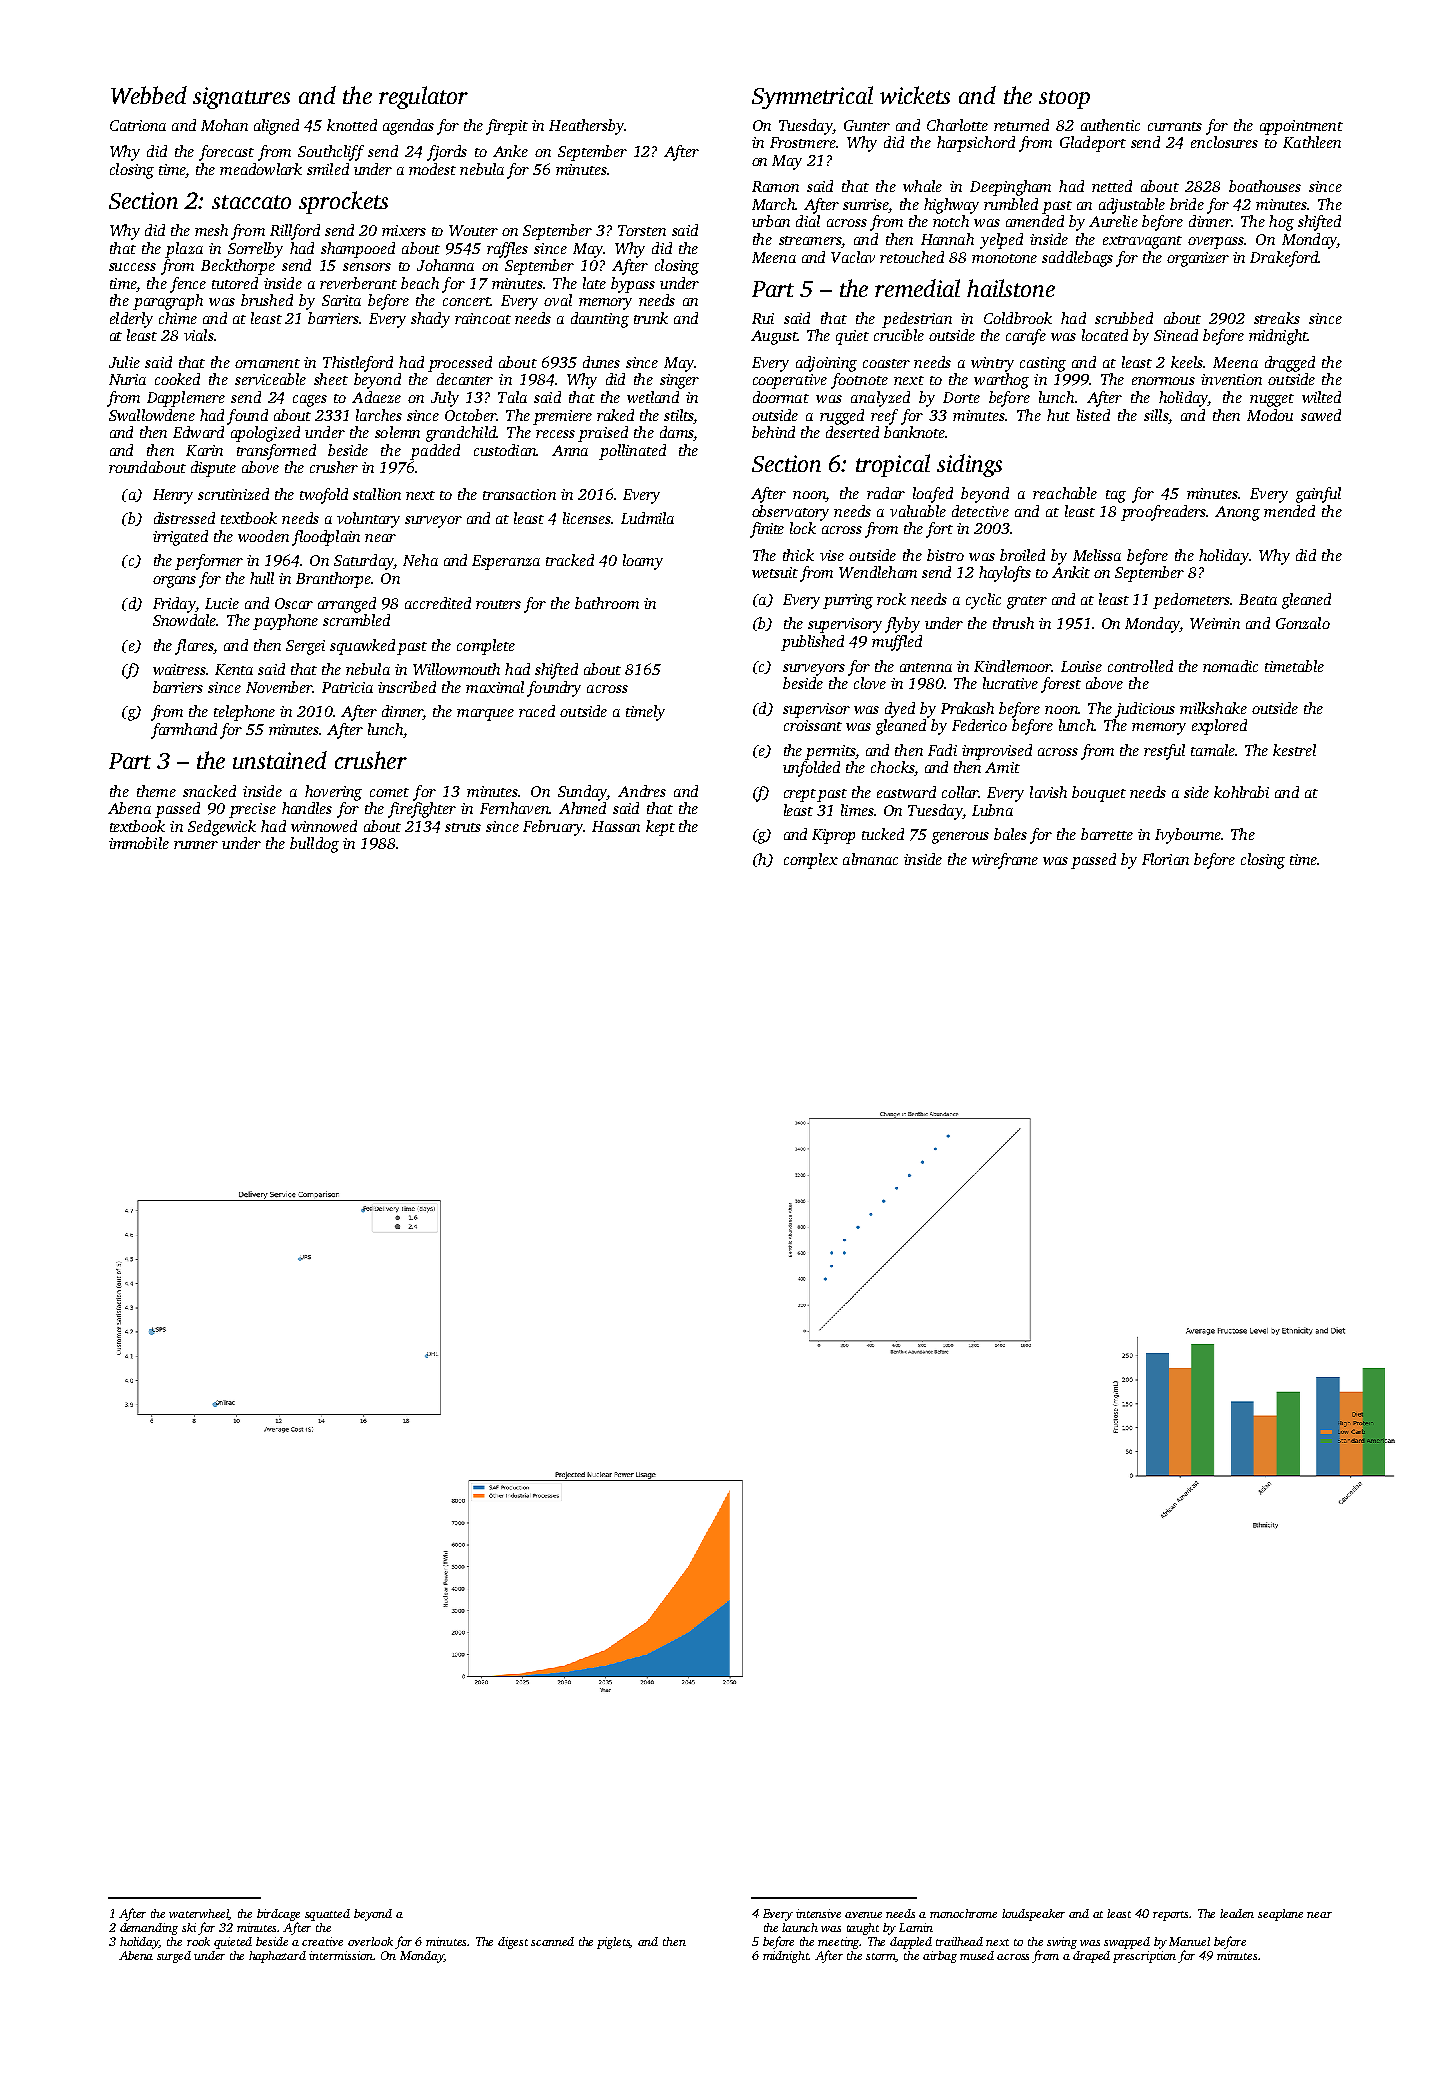 This image has width=1450, height=2100. I want to click on squatted, so click(327, 1915).
